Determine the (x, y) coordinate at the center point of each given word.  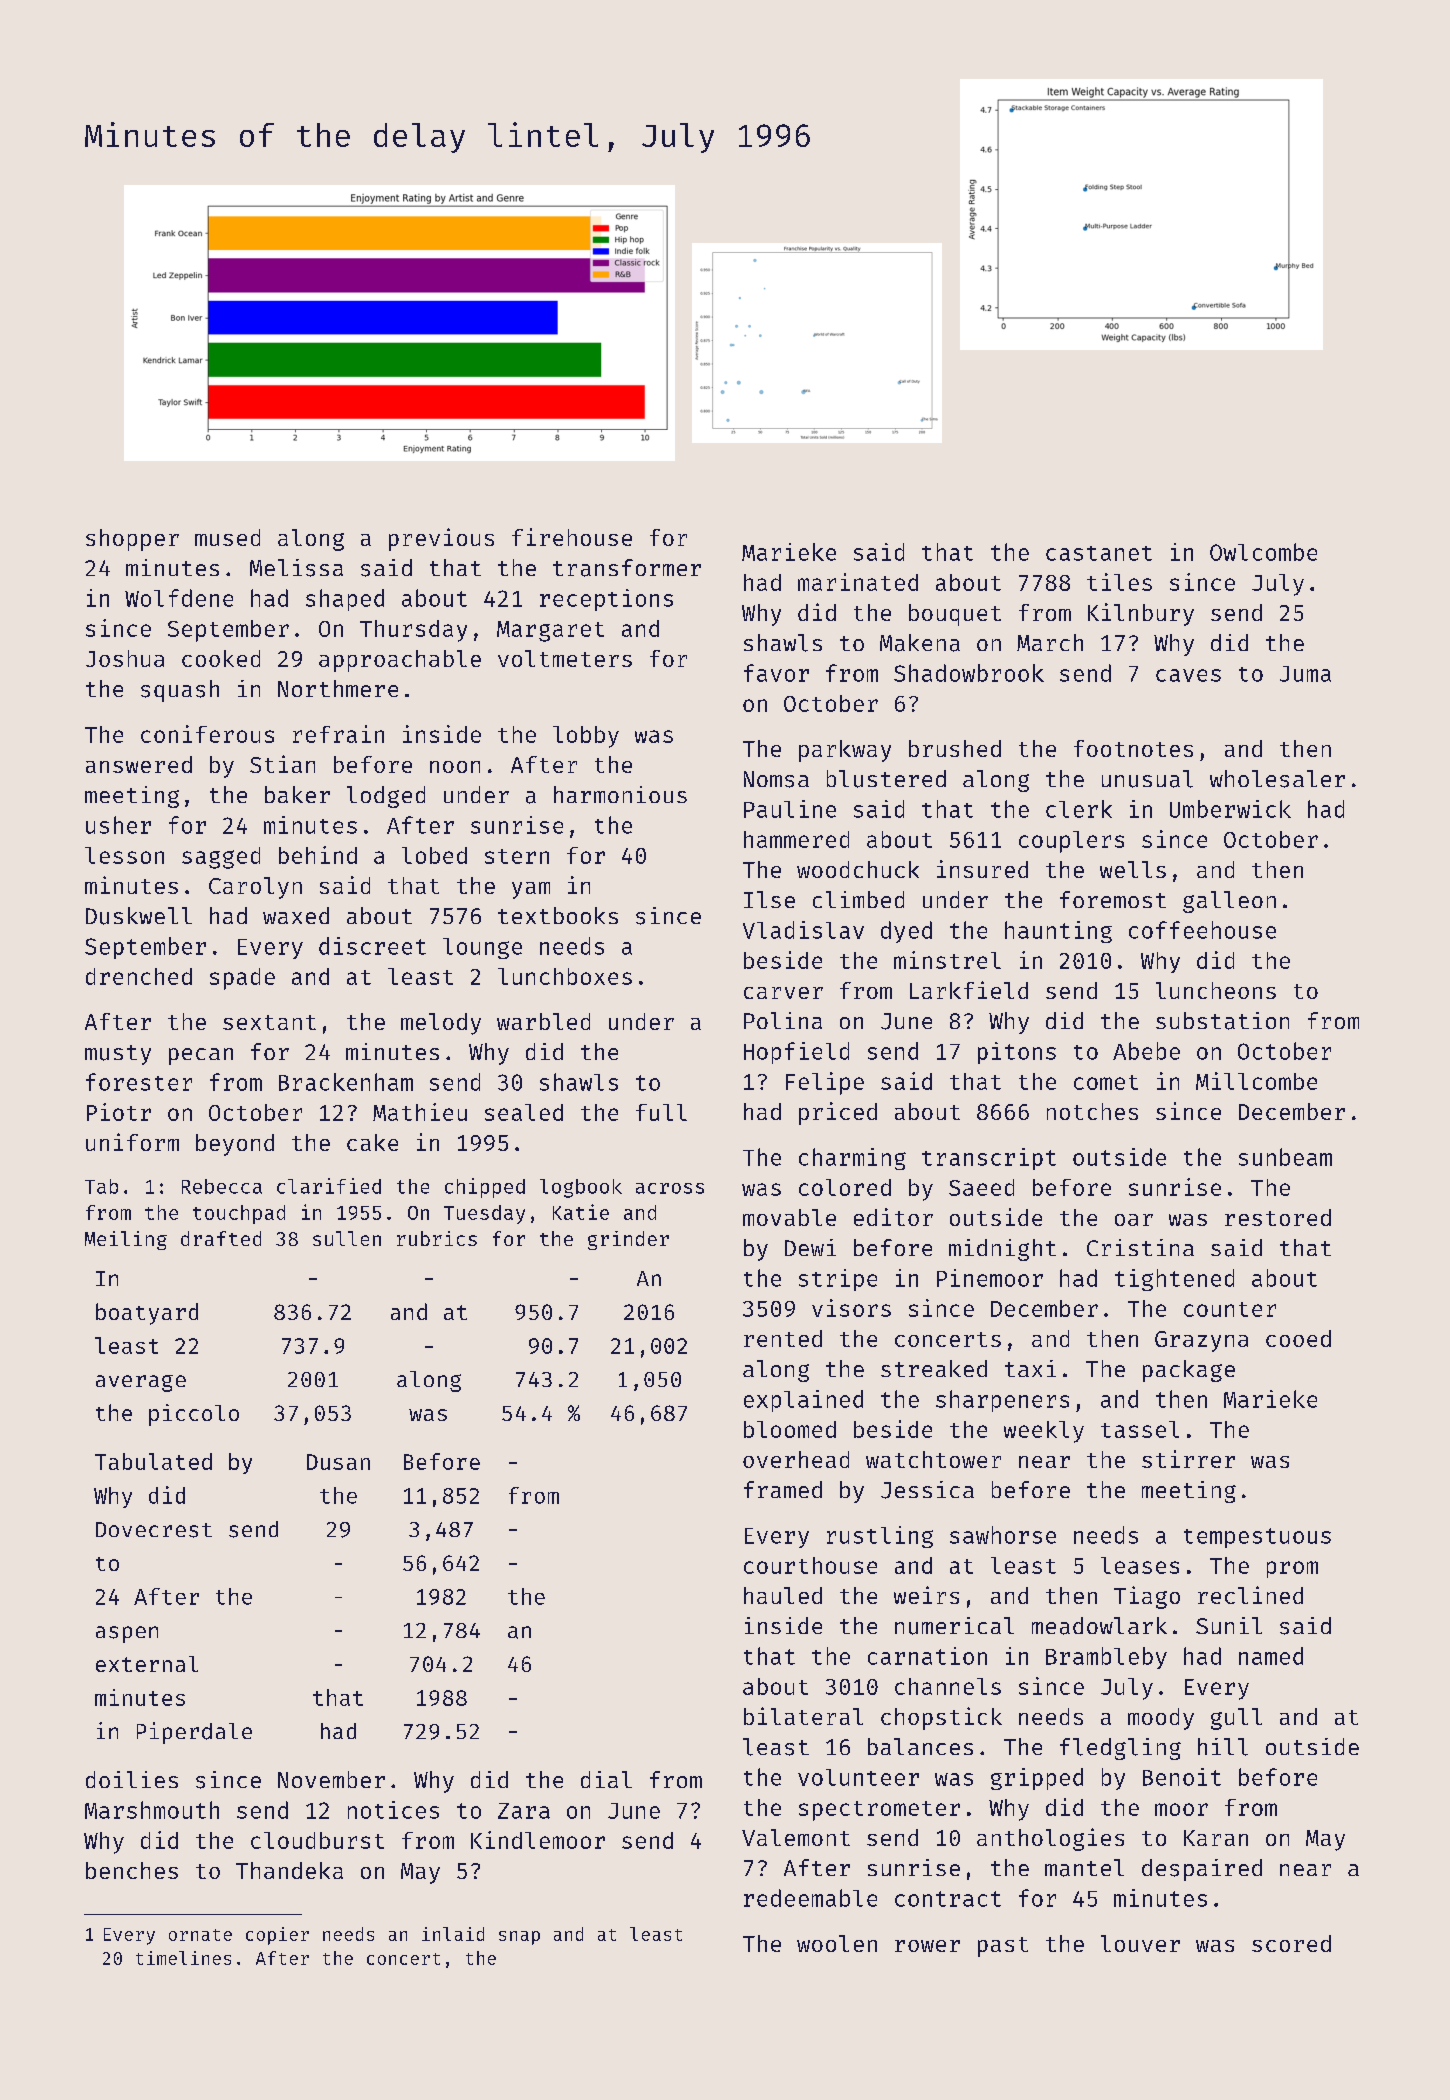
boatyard (147, 1314)
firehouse (572, 537)
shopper (132, 540)
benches (132, 1870)
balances (920, 1746)
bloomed (790, 1429)
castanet (1099, 553)
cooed (1298, 1338)
